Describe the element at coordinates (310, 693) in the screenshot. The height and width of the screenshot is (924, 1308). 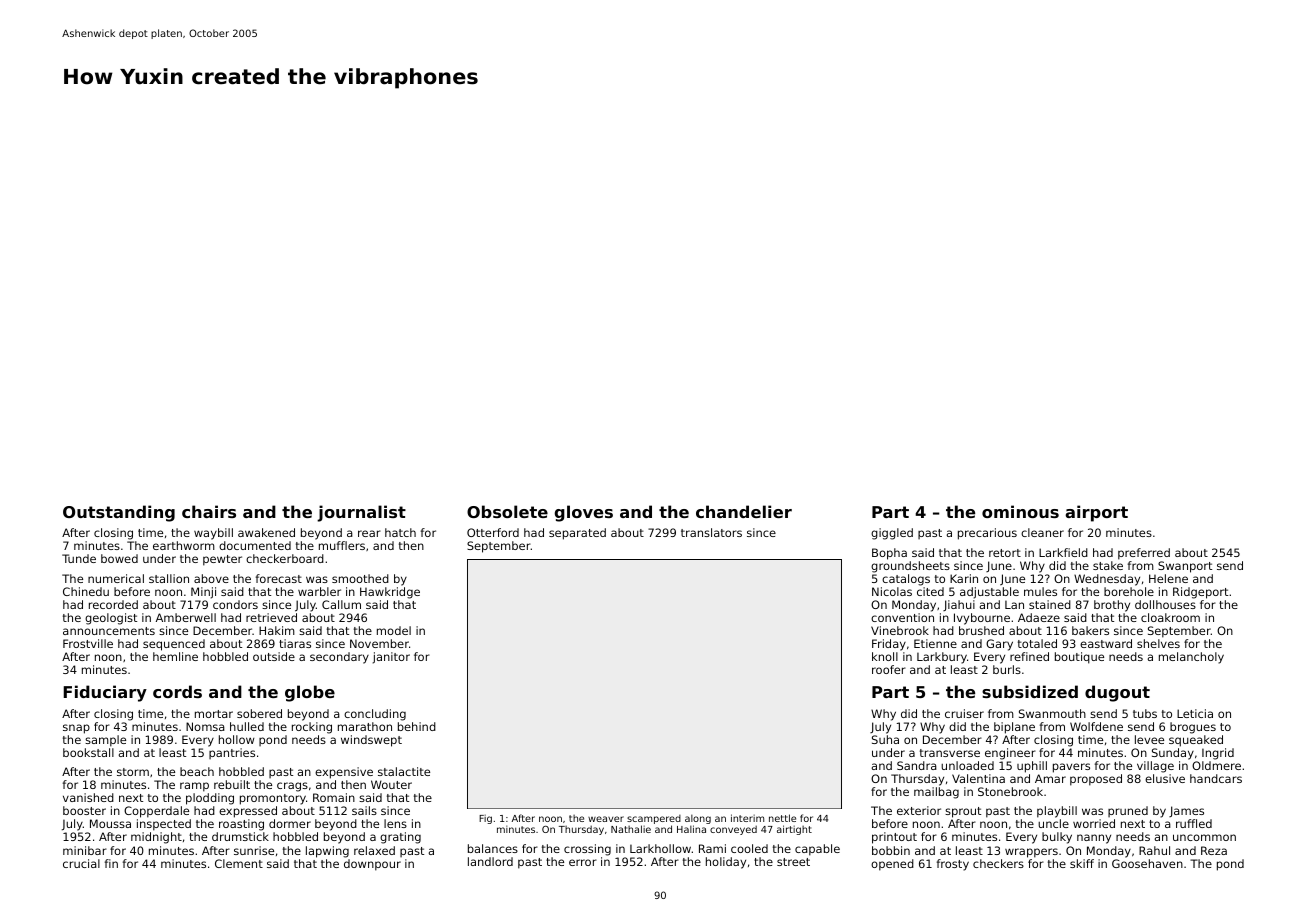
I see `globe` at that location.
